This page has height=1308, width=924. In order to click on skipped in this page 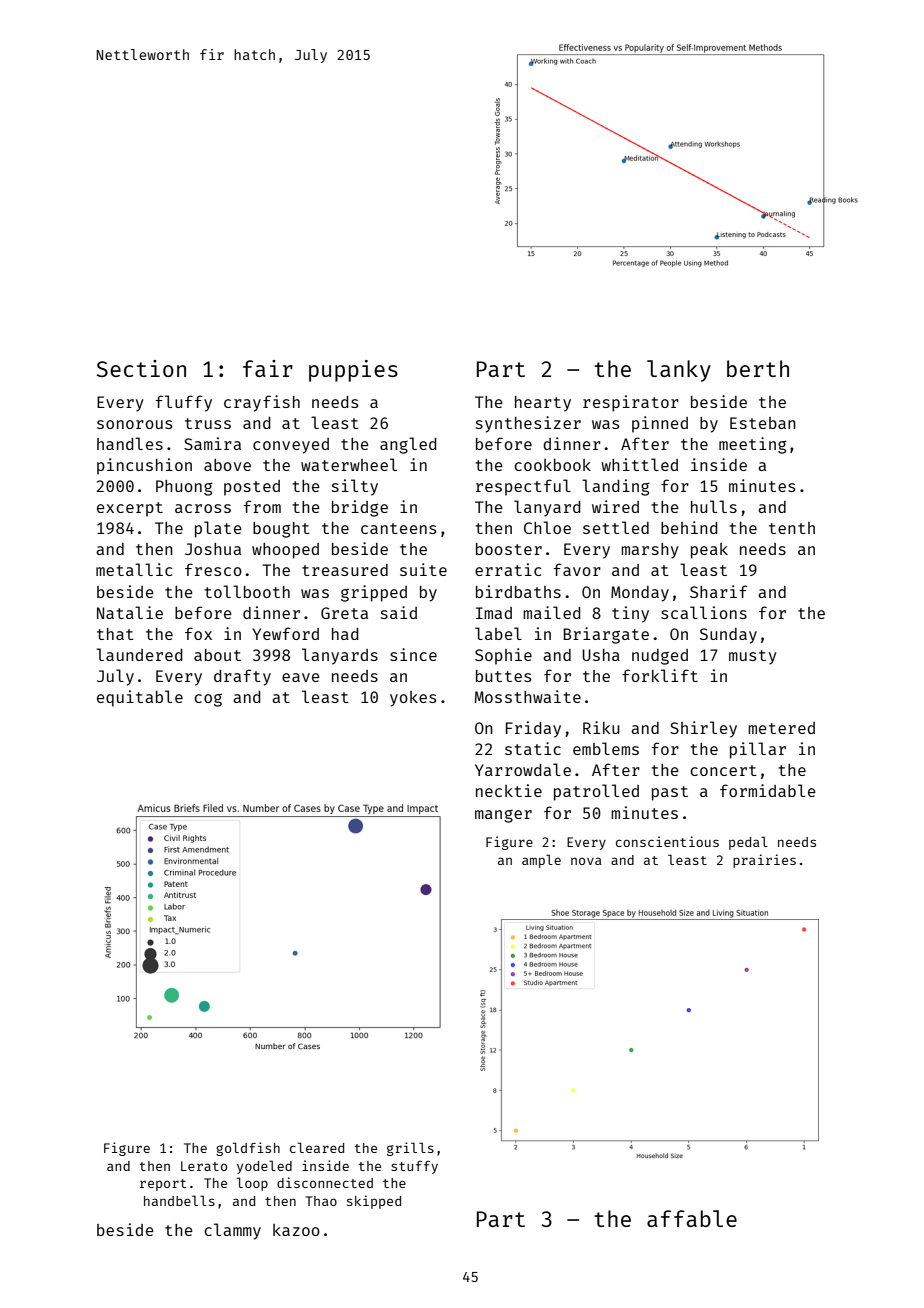, I will do `click(374, 1202)`.
